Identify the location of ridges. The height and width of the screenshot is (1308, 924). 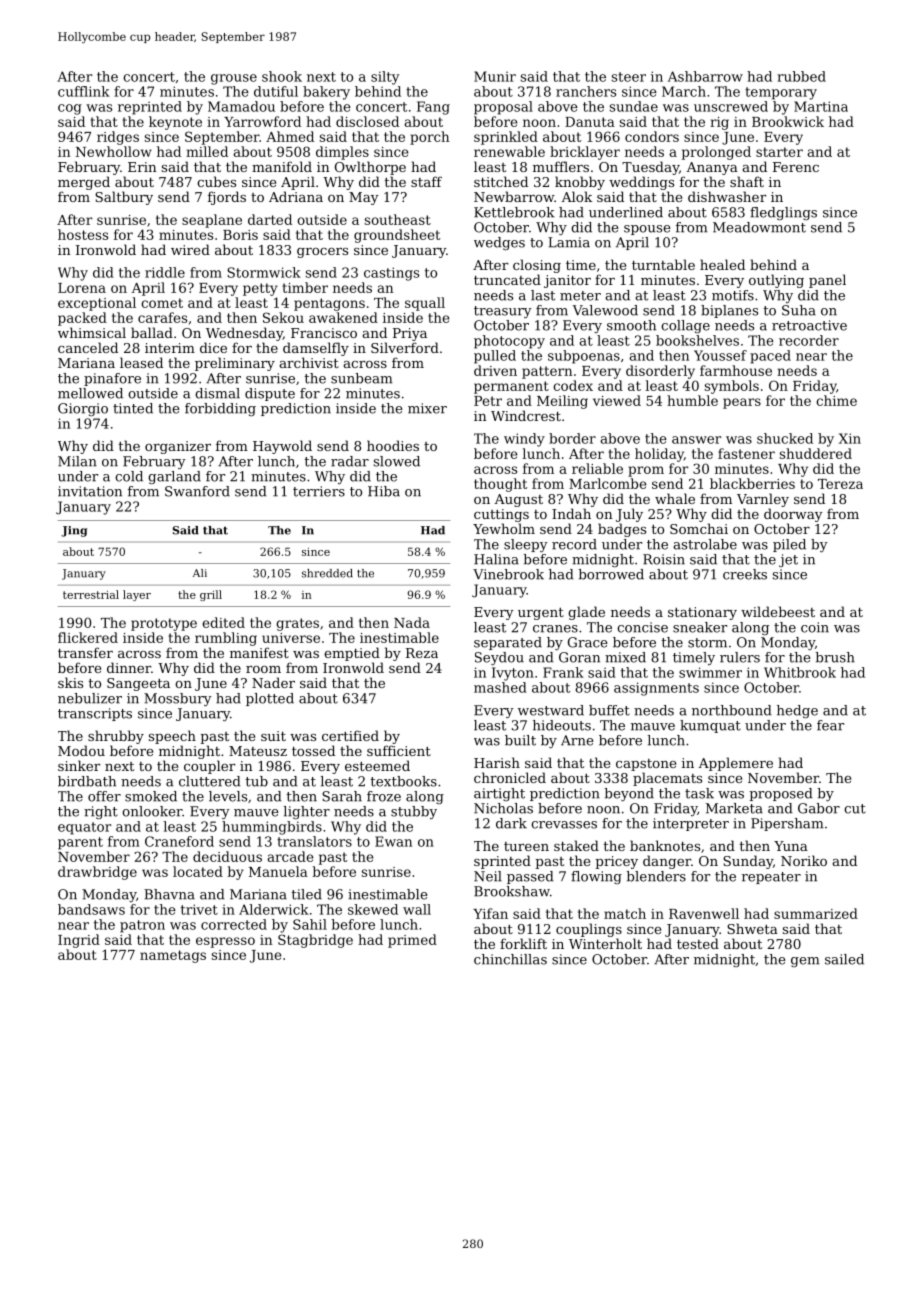
(118, 138).
